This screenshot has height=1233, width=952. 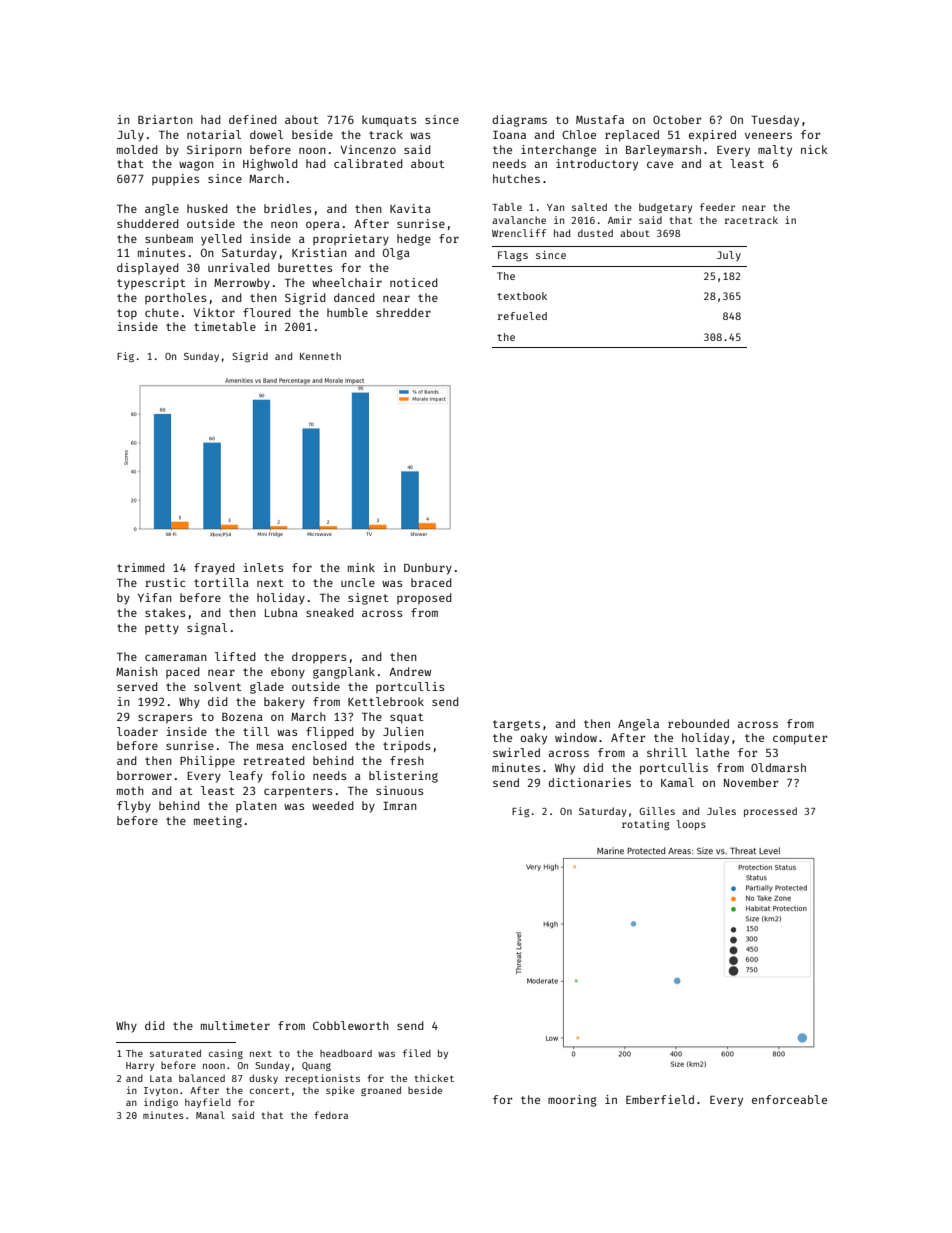 What do you see at coordinates (137, 149) in the screenshot?
I see `molded` at bounding box center [137, 149].
